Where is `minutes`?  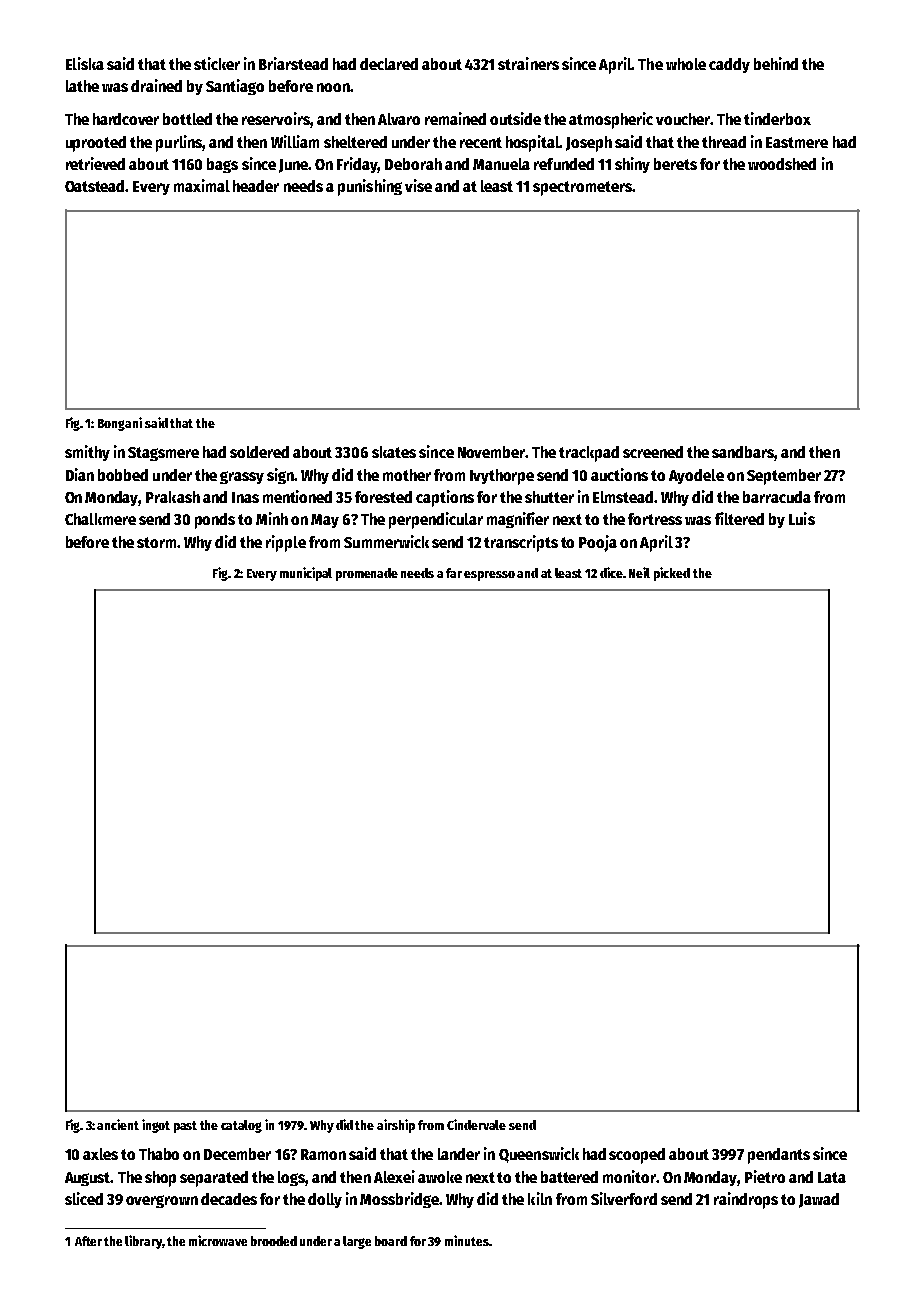
minutes is located at coordinates (467, 1240).
